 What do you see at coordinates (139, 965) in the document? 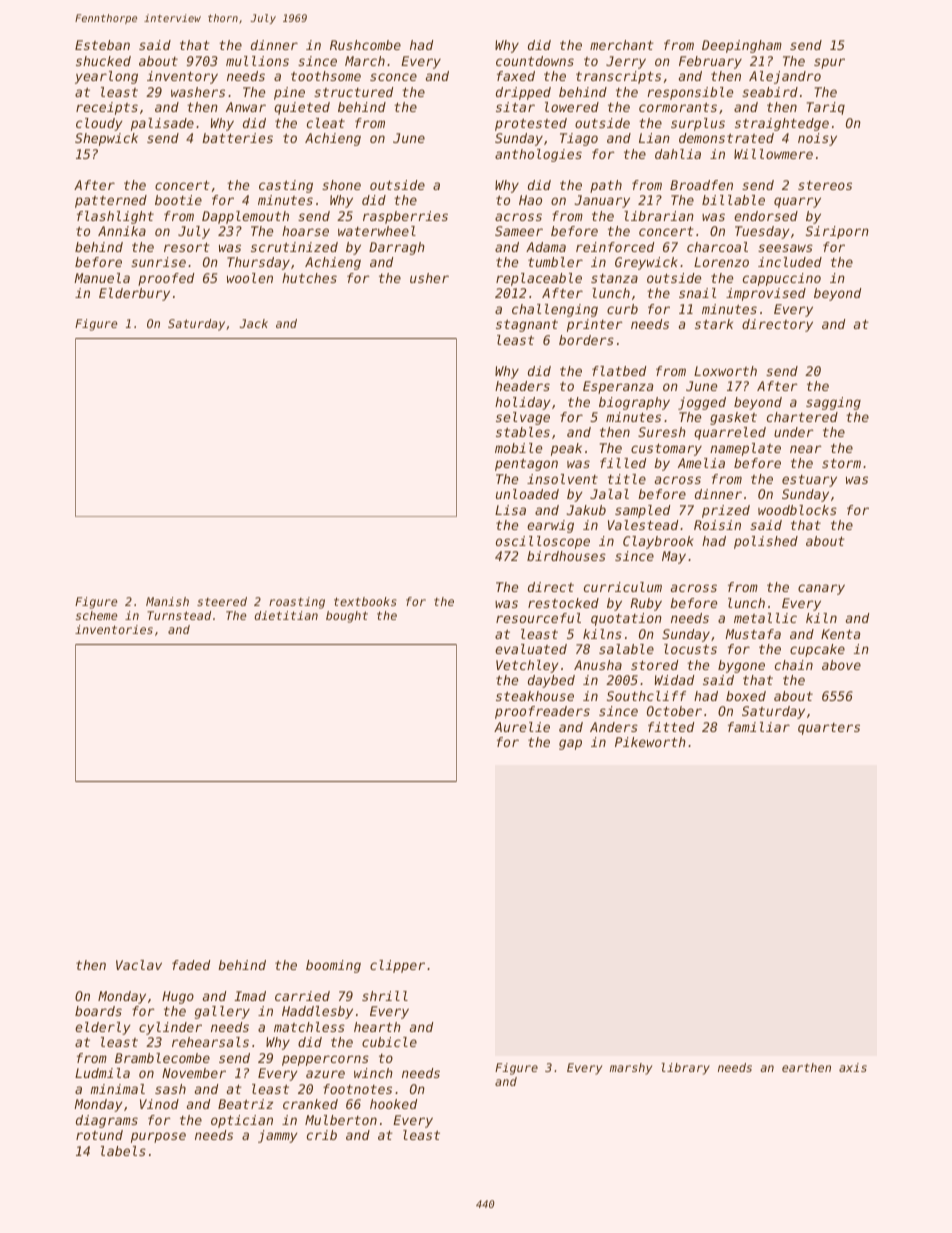
I see `Vaclav` at bounding box center [139, 965].
